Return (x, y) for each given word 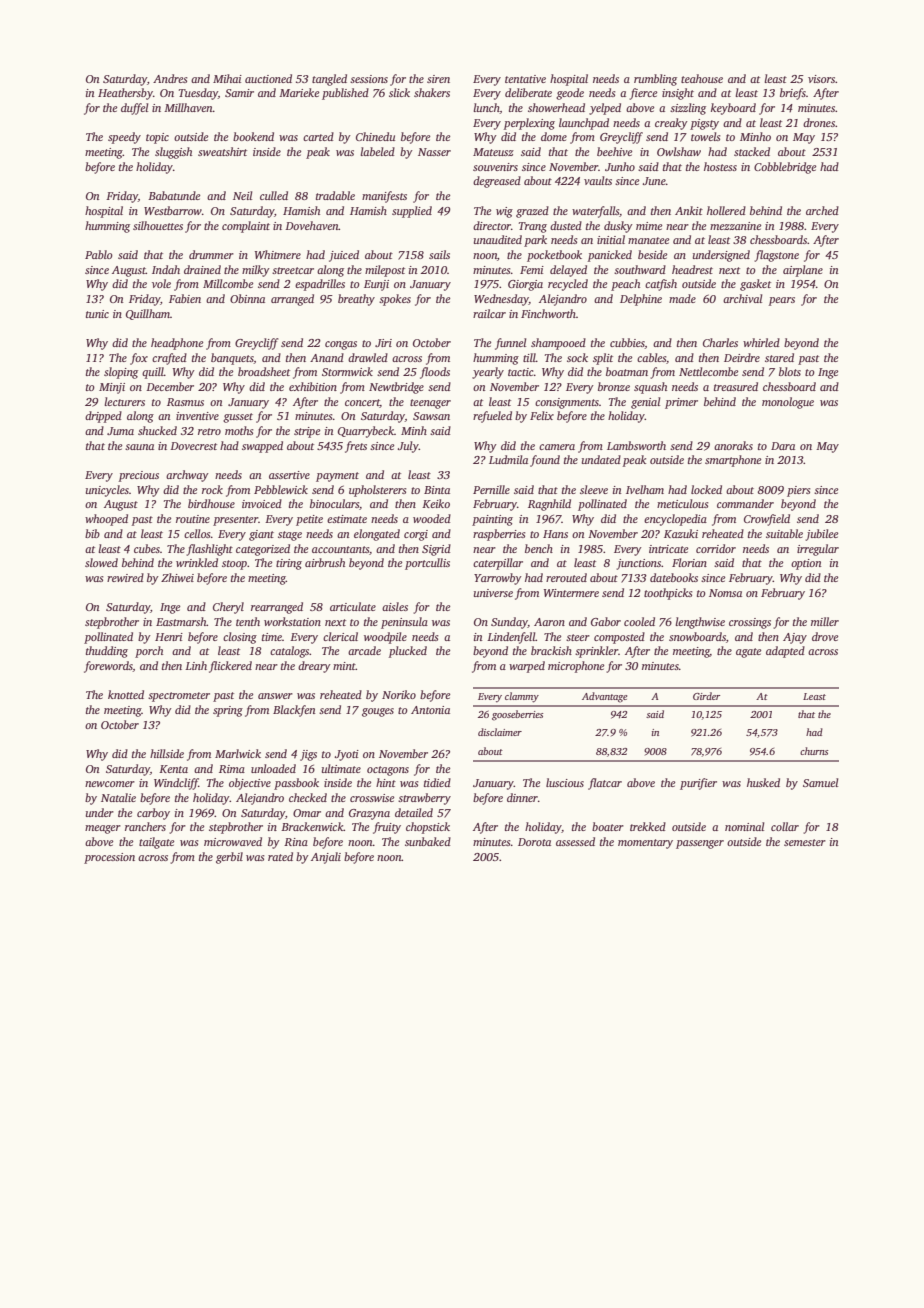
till (529, 357)
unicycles (107, 491)
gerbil (229, 858)
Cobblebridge (785, 168)
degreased (497, 182)
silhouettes (158, 225)
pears (782, 301)
